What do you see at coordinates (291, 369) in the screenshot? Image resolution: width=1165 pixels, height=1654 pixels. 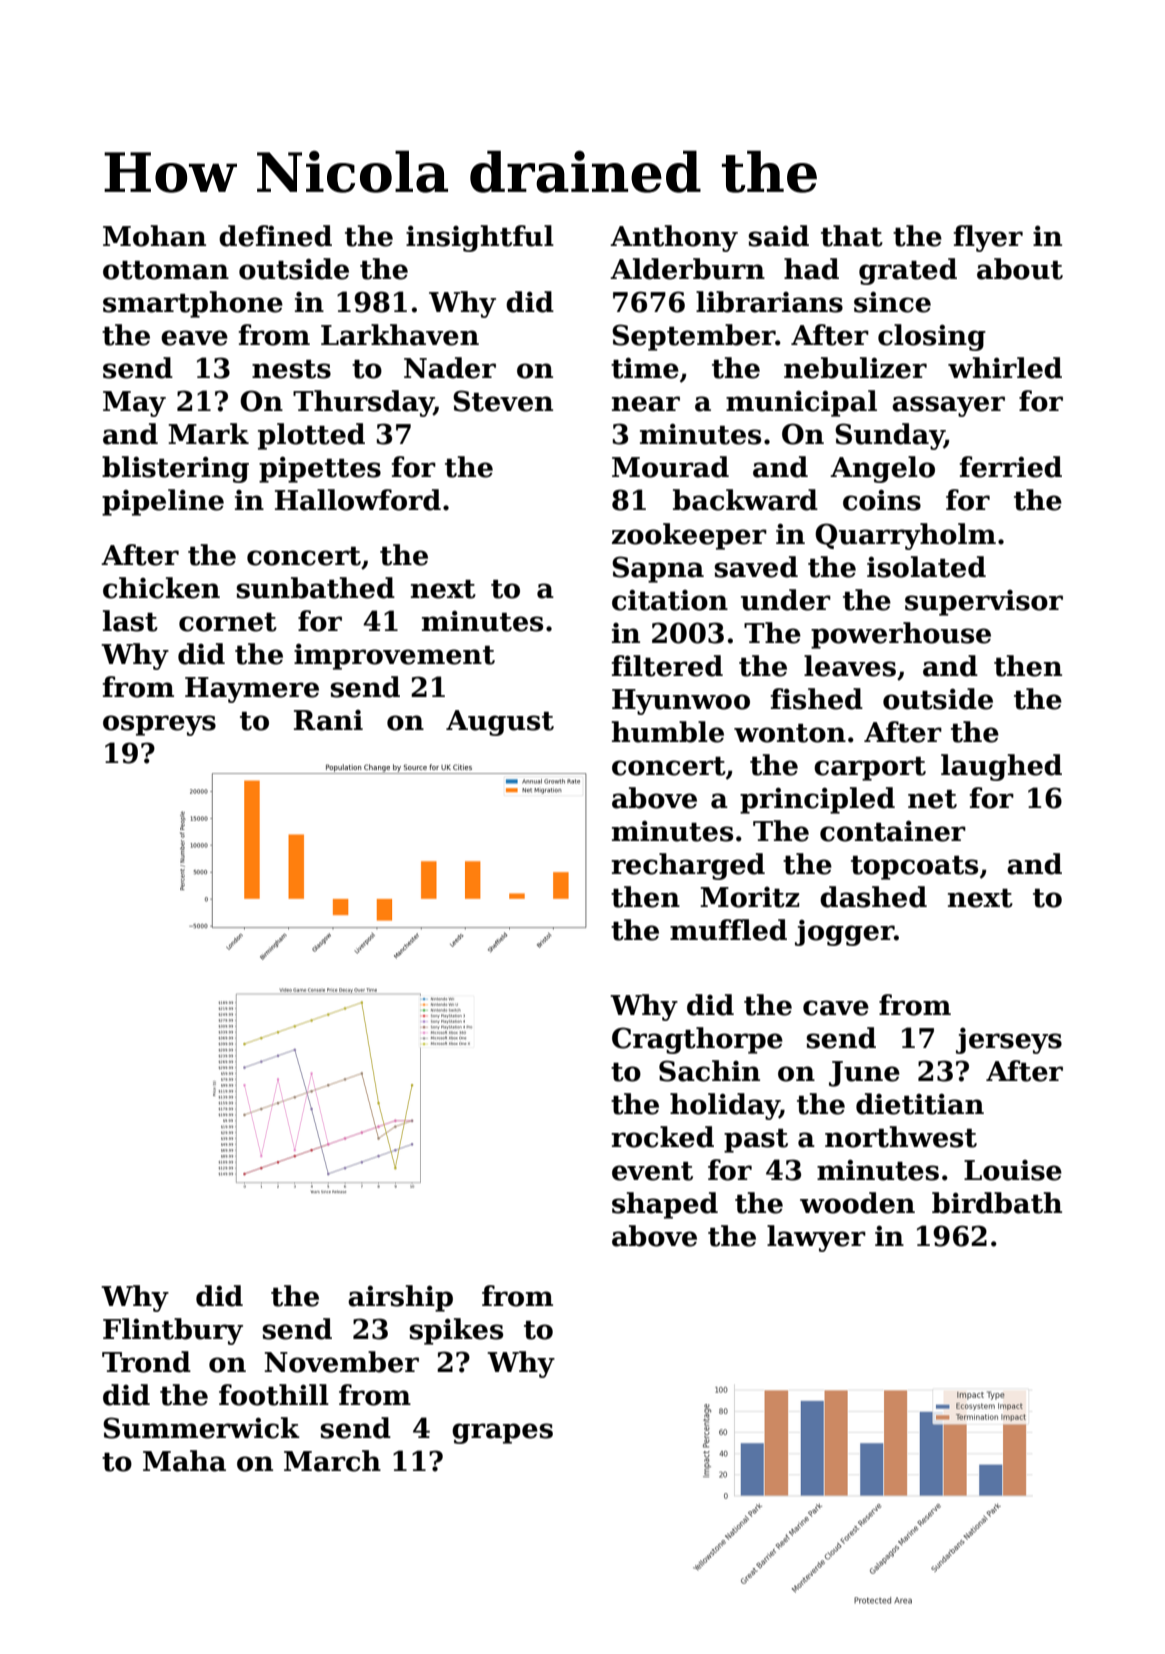 I see `nests` at bounding box center [291, 369].
